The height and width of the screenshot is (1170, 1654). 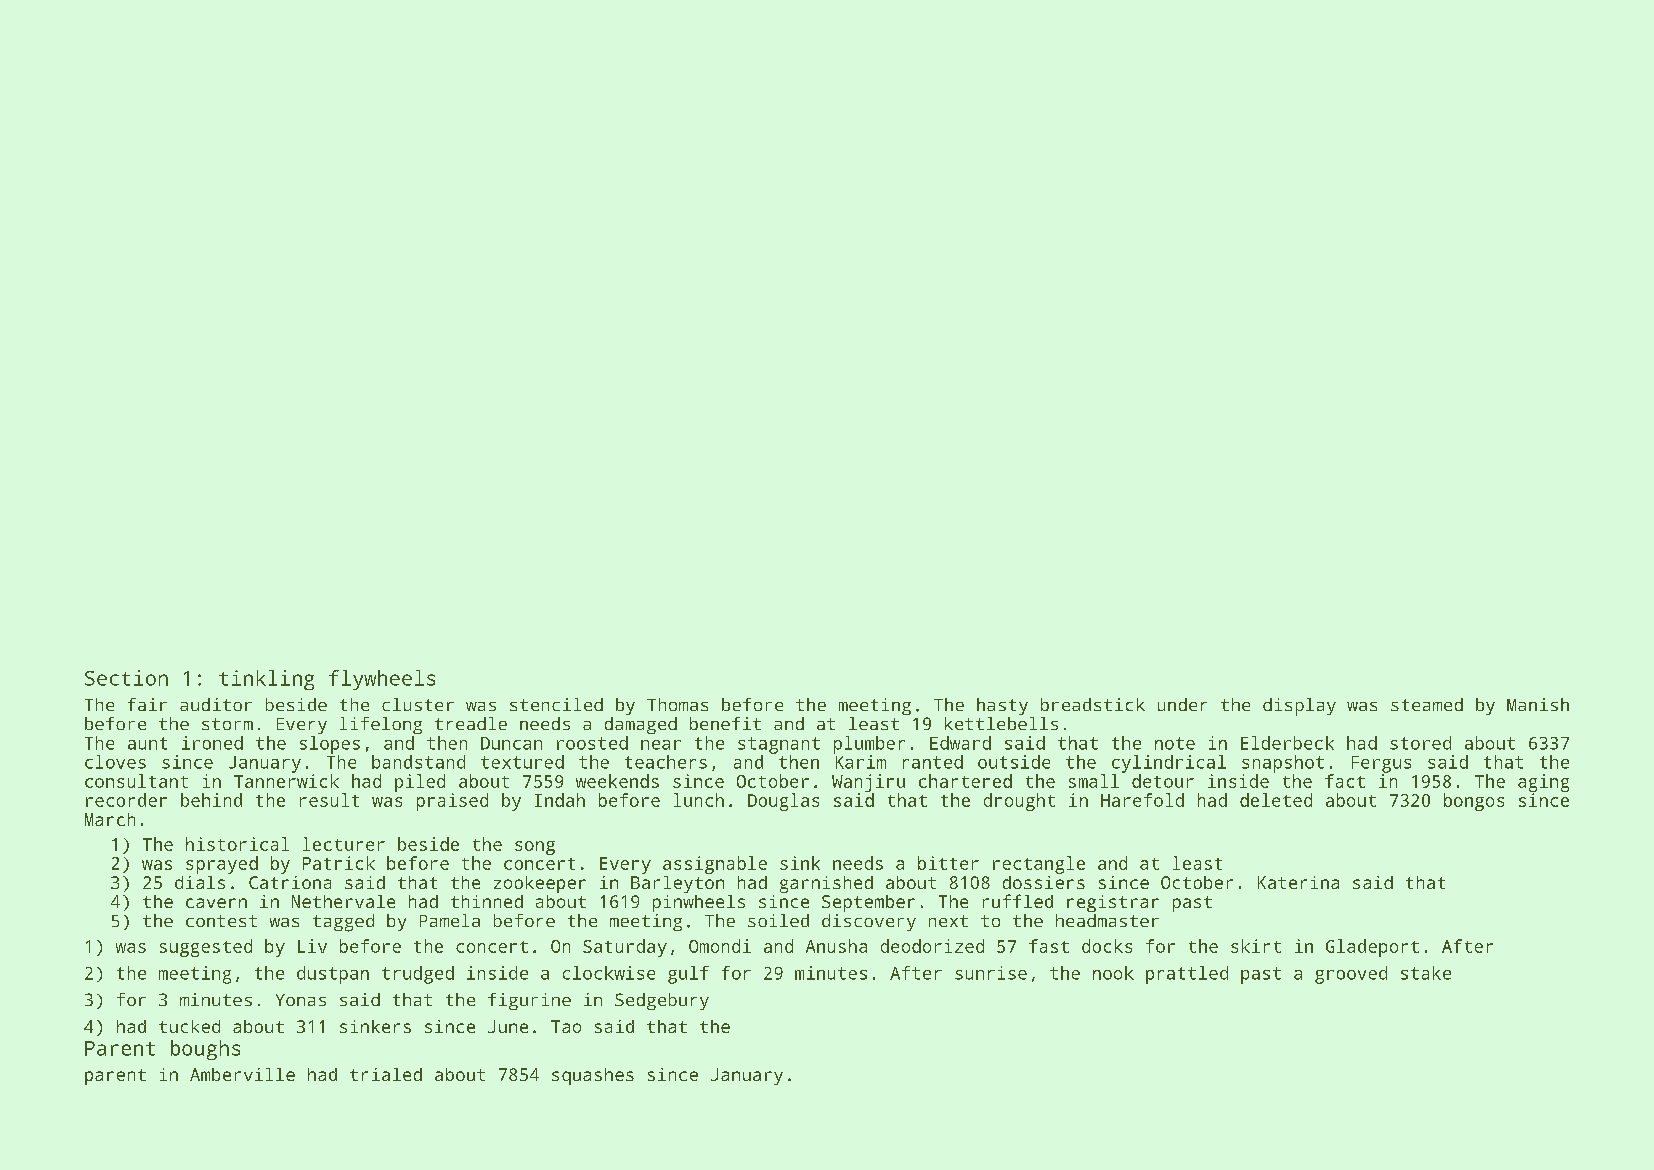 I want to click on Amberville, so click(x=242, y=1074).
